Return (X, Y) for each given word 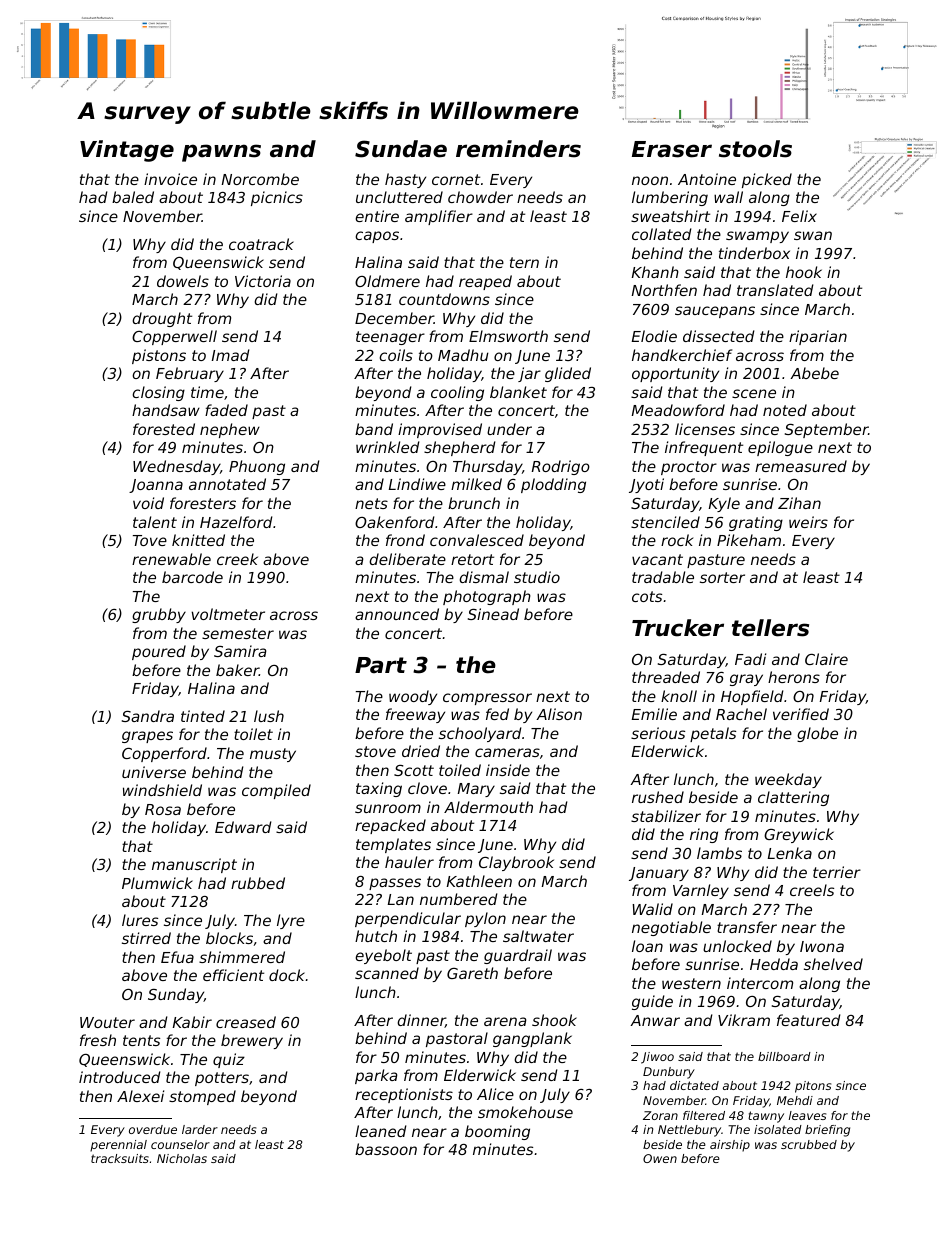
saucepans (715, 312)
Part (381, 665)
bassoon (386, 1149)
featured (809, 1020)
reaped (485, 282)
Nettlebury (689, 1131)
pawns (221, 153)
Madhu (463, 355)
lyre (291, 921)
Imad (231, 355)
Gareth (472, 973)
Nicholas (182, 1158)
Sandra (148, 716)
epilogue (780, 448)
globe (817, 734)
